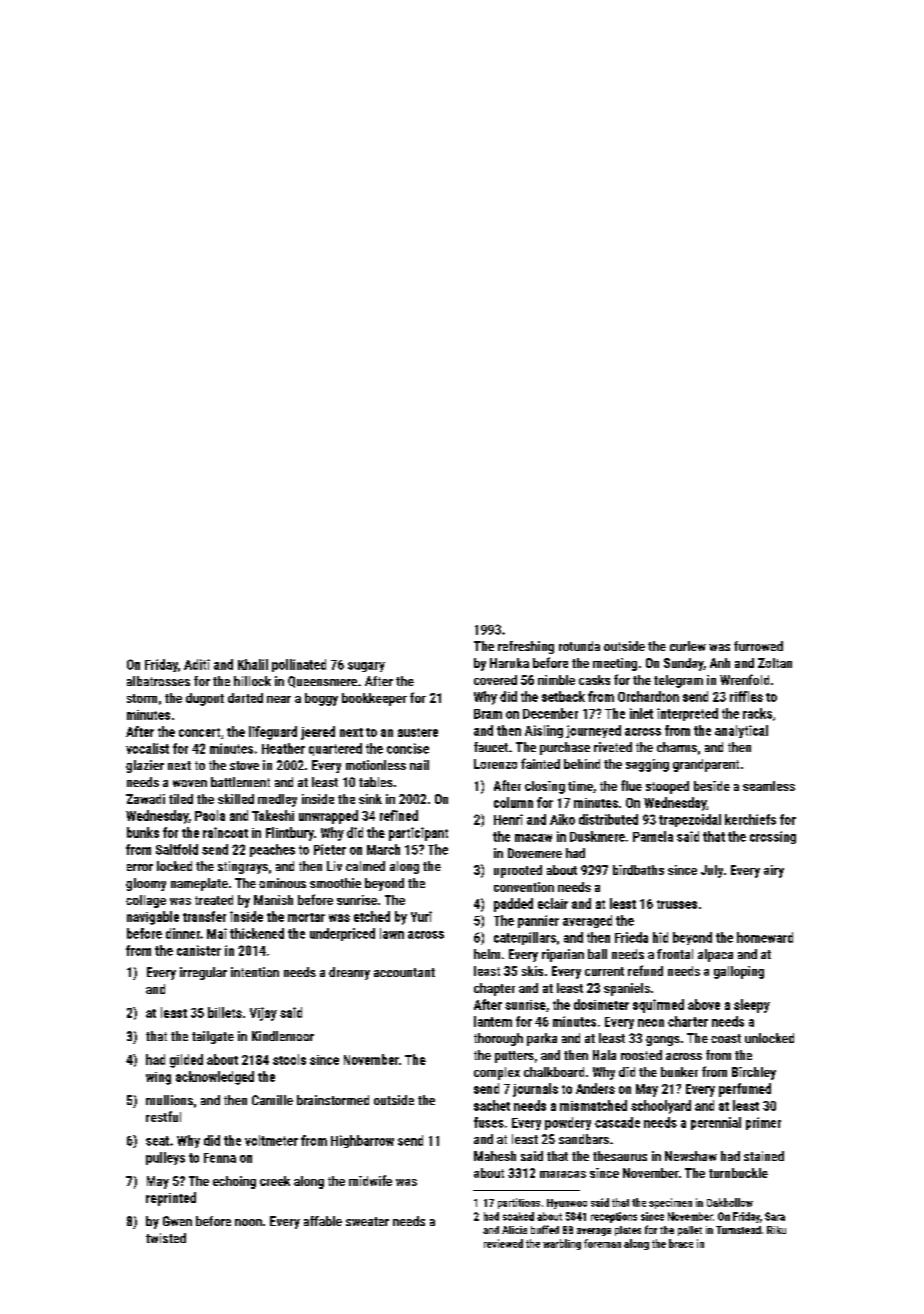 The height and width of the screenshot is (1314, 924). What do you see at coordinates (712, 871) in the screenshot?
I see `July` at bounding box center [712, 871].
